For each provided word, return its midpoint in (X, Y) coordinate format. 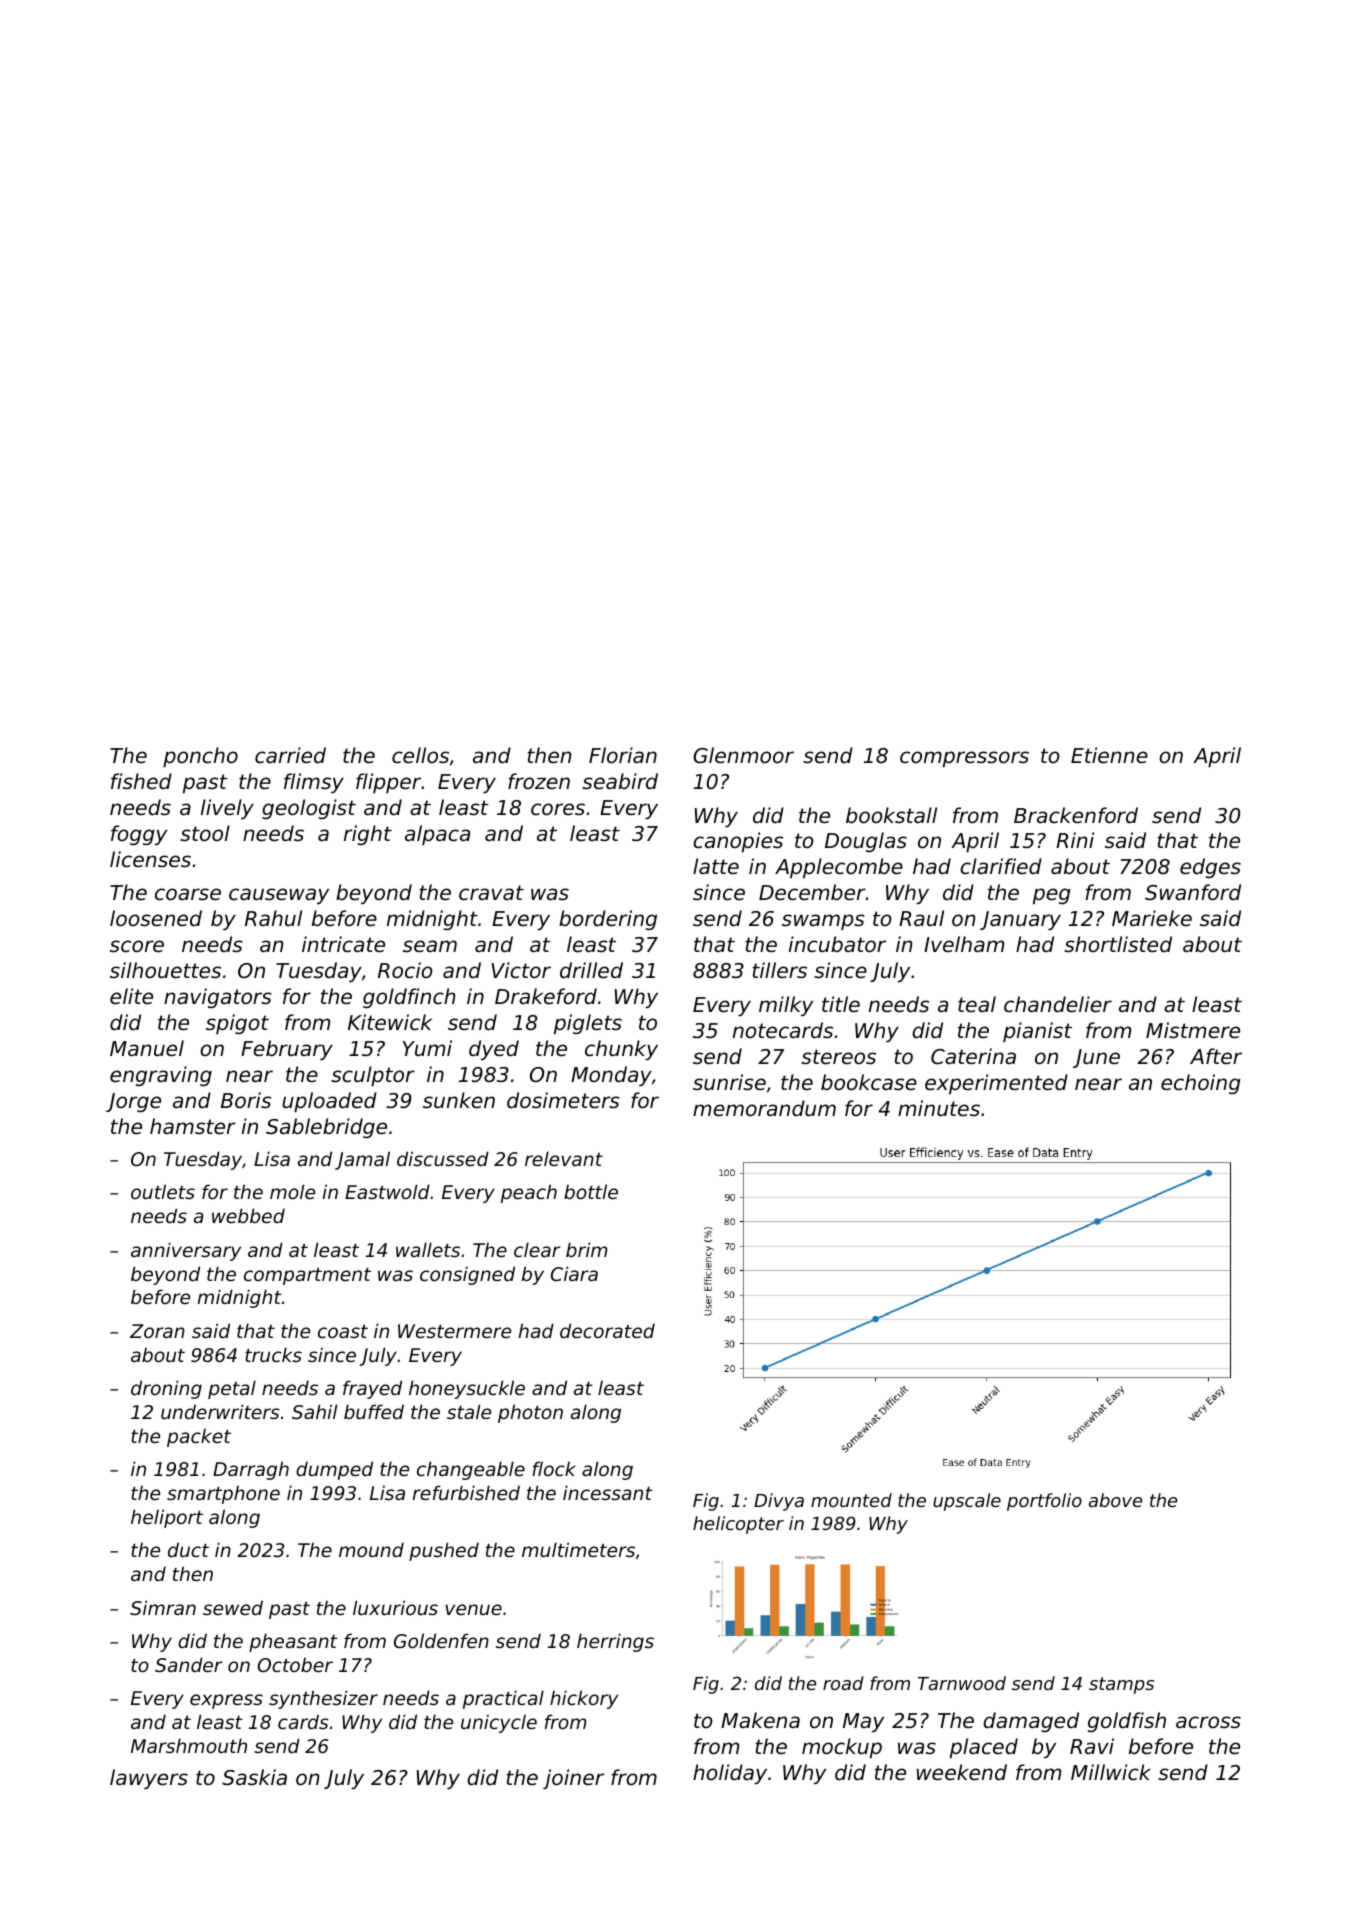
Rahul (273, 918)
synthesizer (323, 1699)
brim (586, 1249)
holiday (730, 1774)
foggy (139, 835)
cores (558, 809)
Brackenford (1076, 815)
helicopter (738, 1525)
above (1115, 1500)
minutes (939, 1108)
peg (1052, 896)
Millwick (1111, 1772)
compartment (307, 1276)
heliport (167, 1518)
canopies (738, 842)
